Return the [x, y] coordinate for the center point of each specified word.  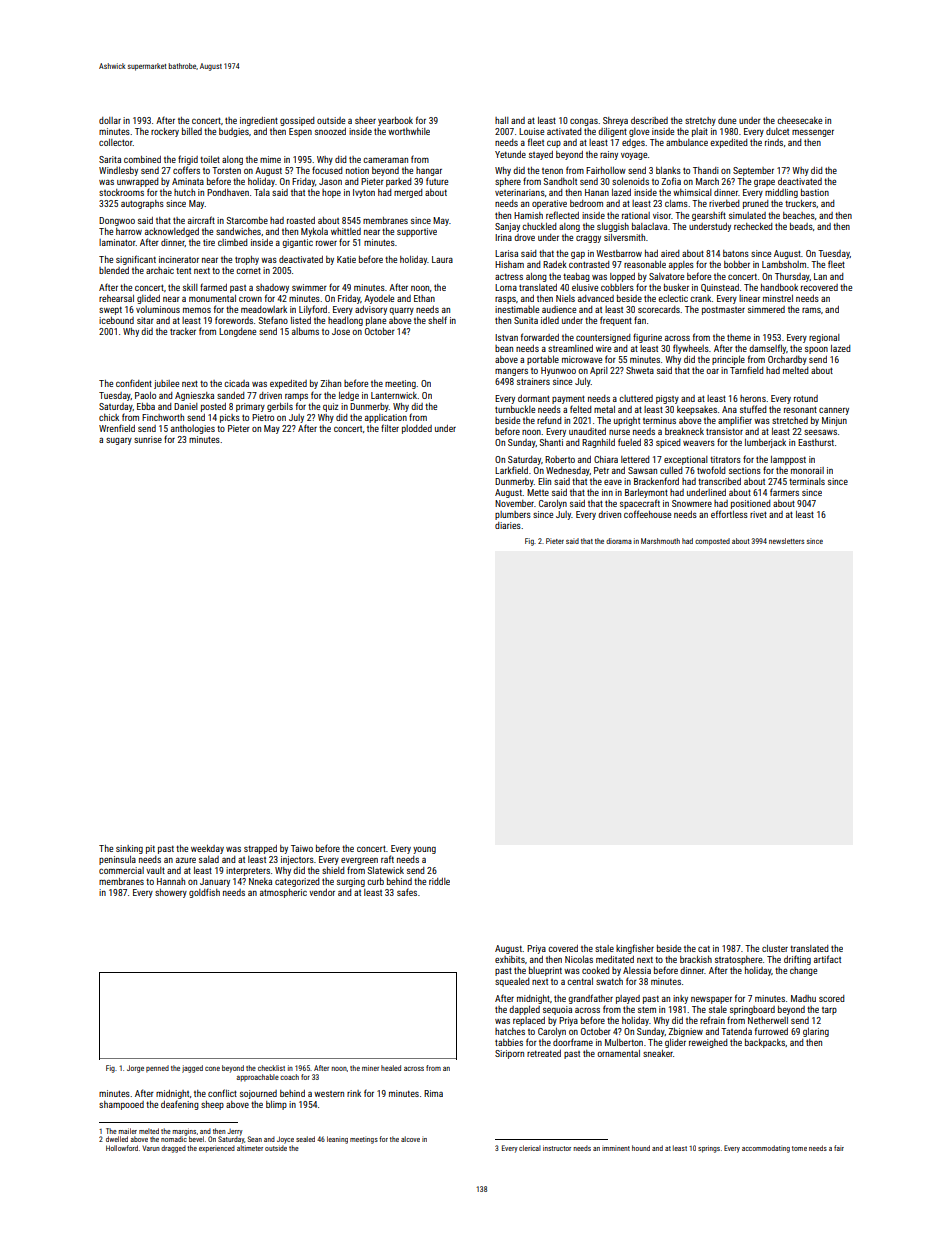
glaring [816, 1032]
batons [736, 253]
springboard [752, 1010]
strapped [260, 849]
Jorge [135, 1069]
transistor [724, 431]
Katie [346, 259]
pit [150, 849]
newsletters [786, 541]
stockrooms [121, 192]
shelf [437, 320]
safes [407, 892]
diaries [508, 525]
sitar [145, 320]
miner [370, 1068]
